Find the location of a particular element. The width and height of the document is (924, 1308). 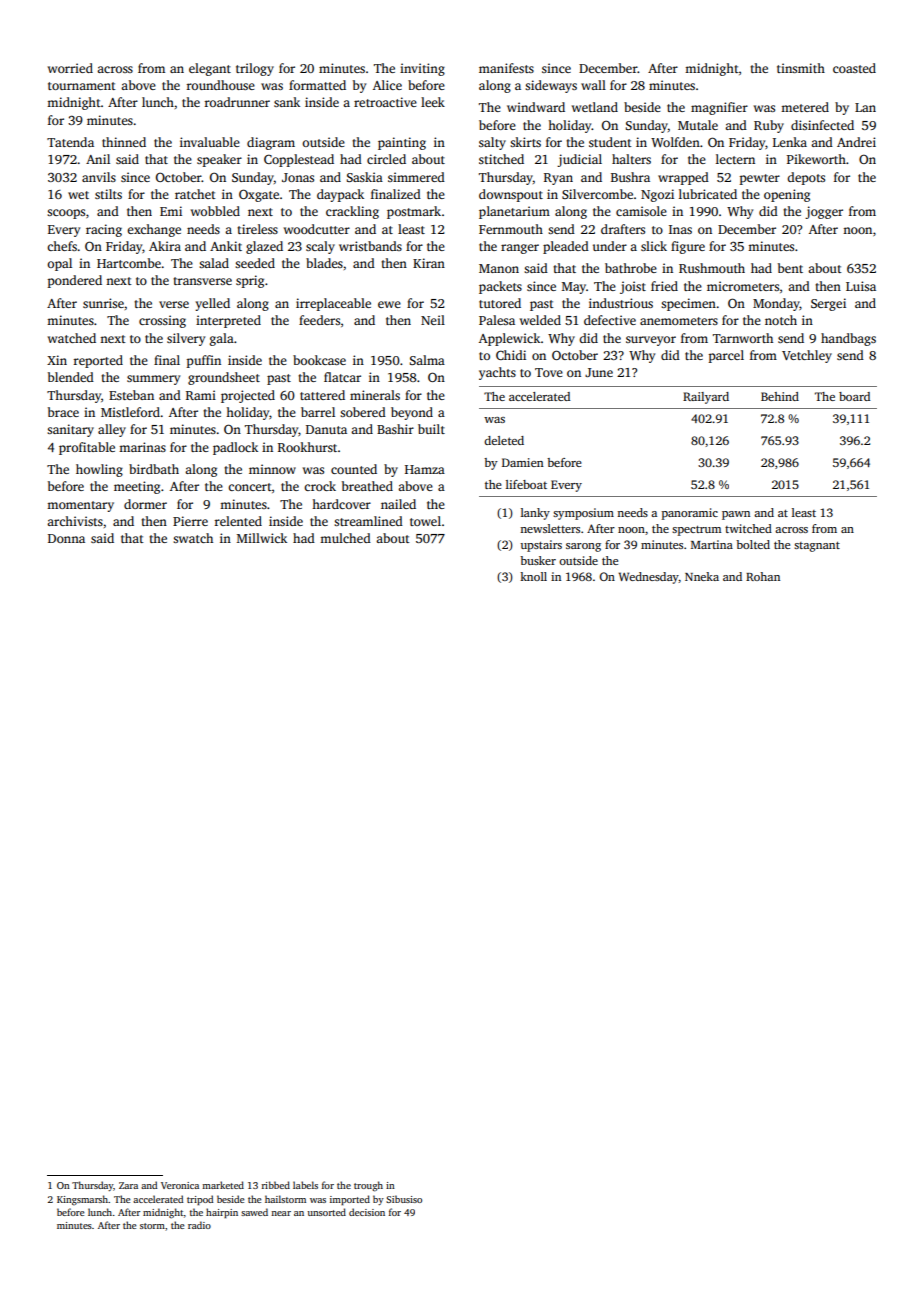

Neil is located at coordinates (433, 320).
